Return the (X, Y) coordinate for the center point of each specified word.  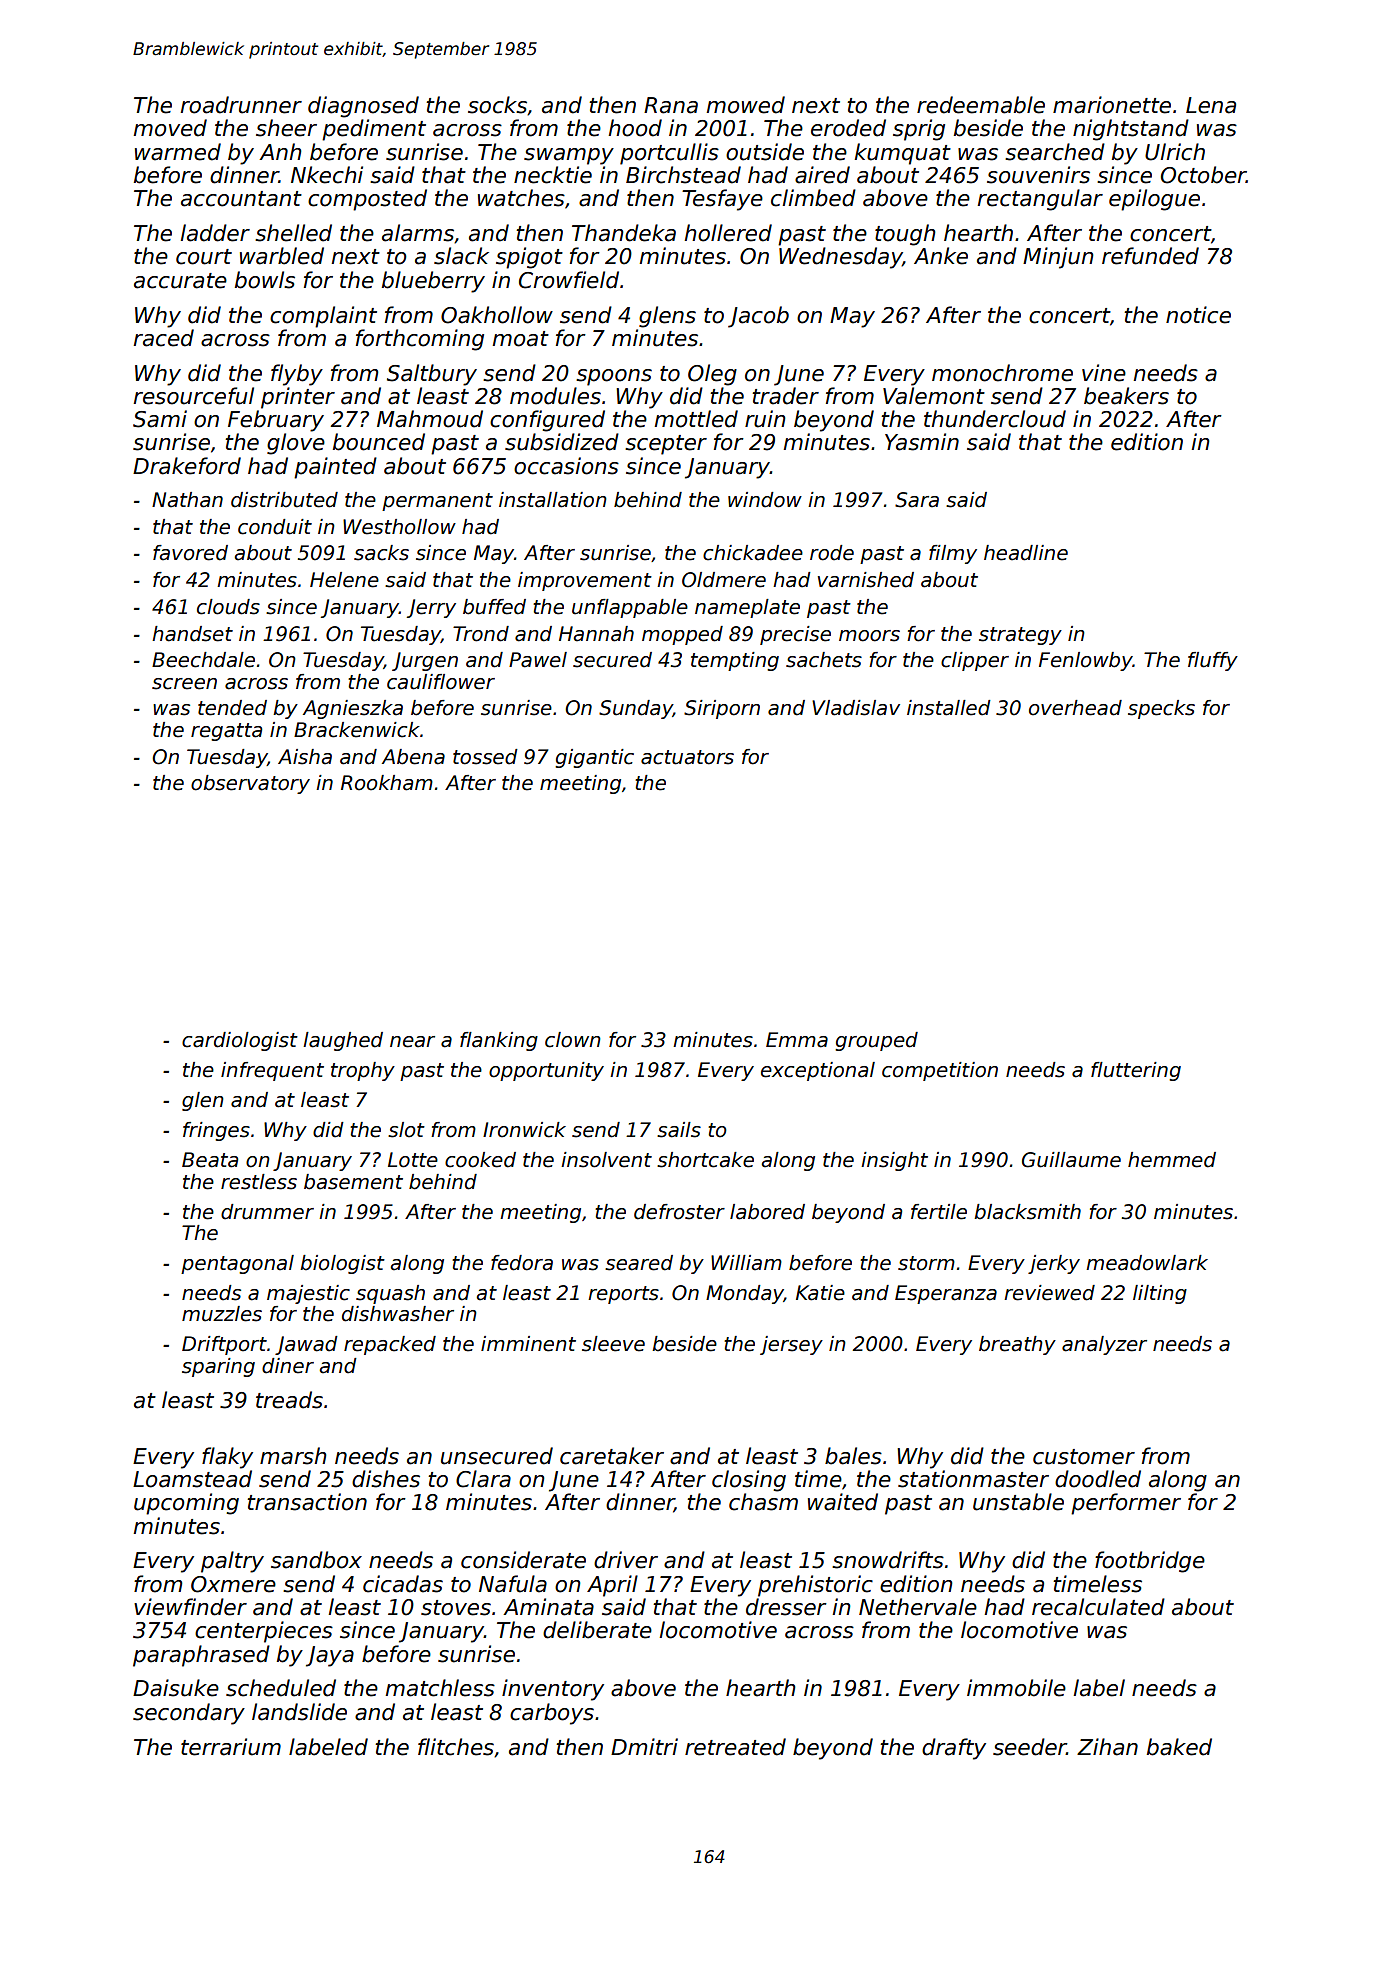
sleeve (613, 1344)
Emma (797, 1040)
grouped (876, 1041)
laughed (343, 1041)
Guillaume (1071, 1160)
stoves (456, 1608)
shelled (293, 233)
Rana (671, 105)
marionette (1112, 105)
